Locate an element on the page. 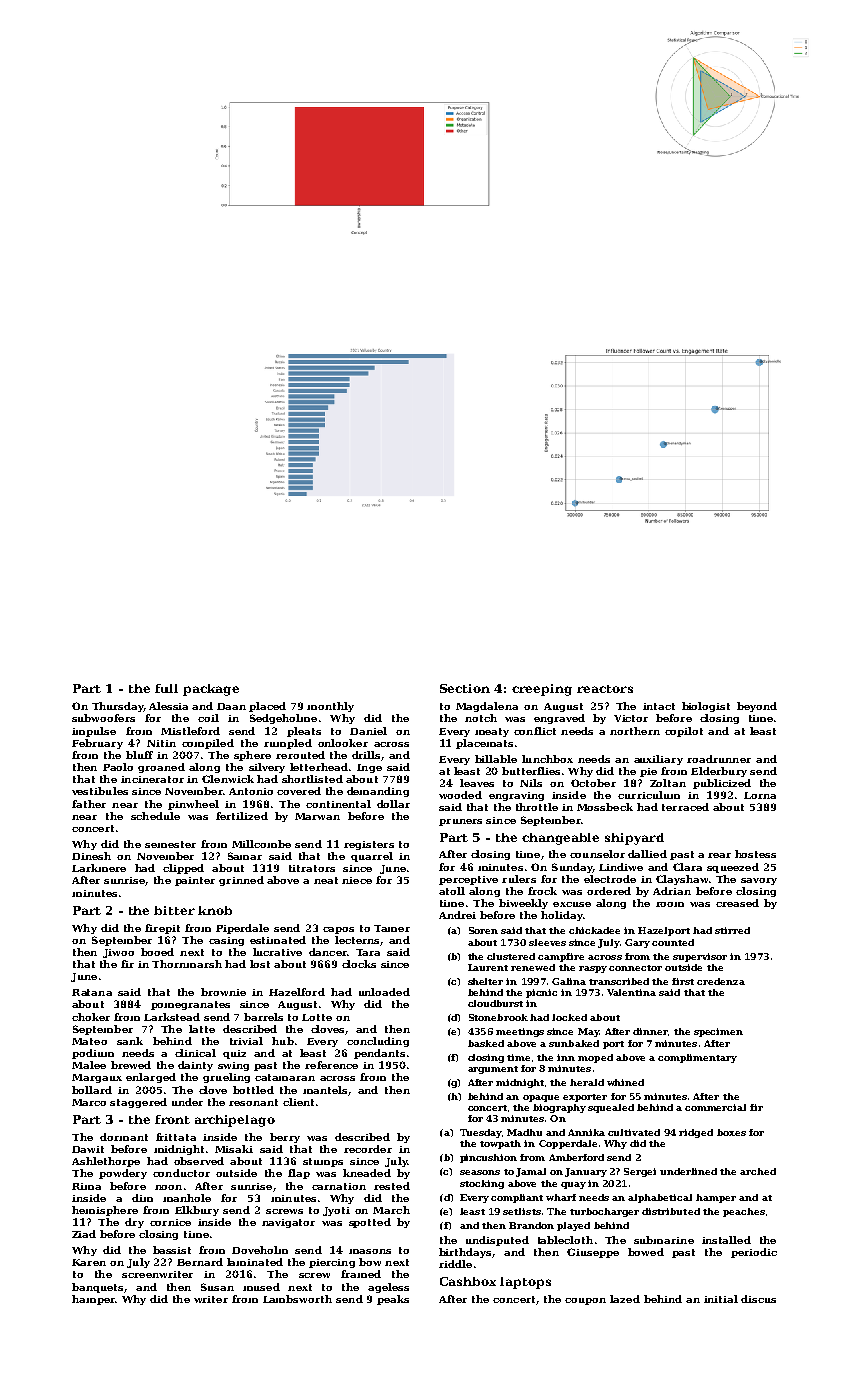 The width and height of the page is (849, 1400). full is located at coordinates (166, 688).
